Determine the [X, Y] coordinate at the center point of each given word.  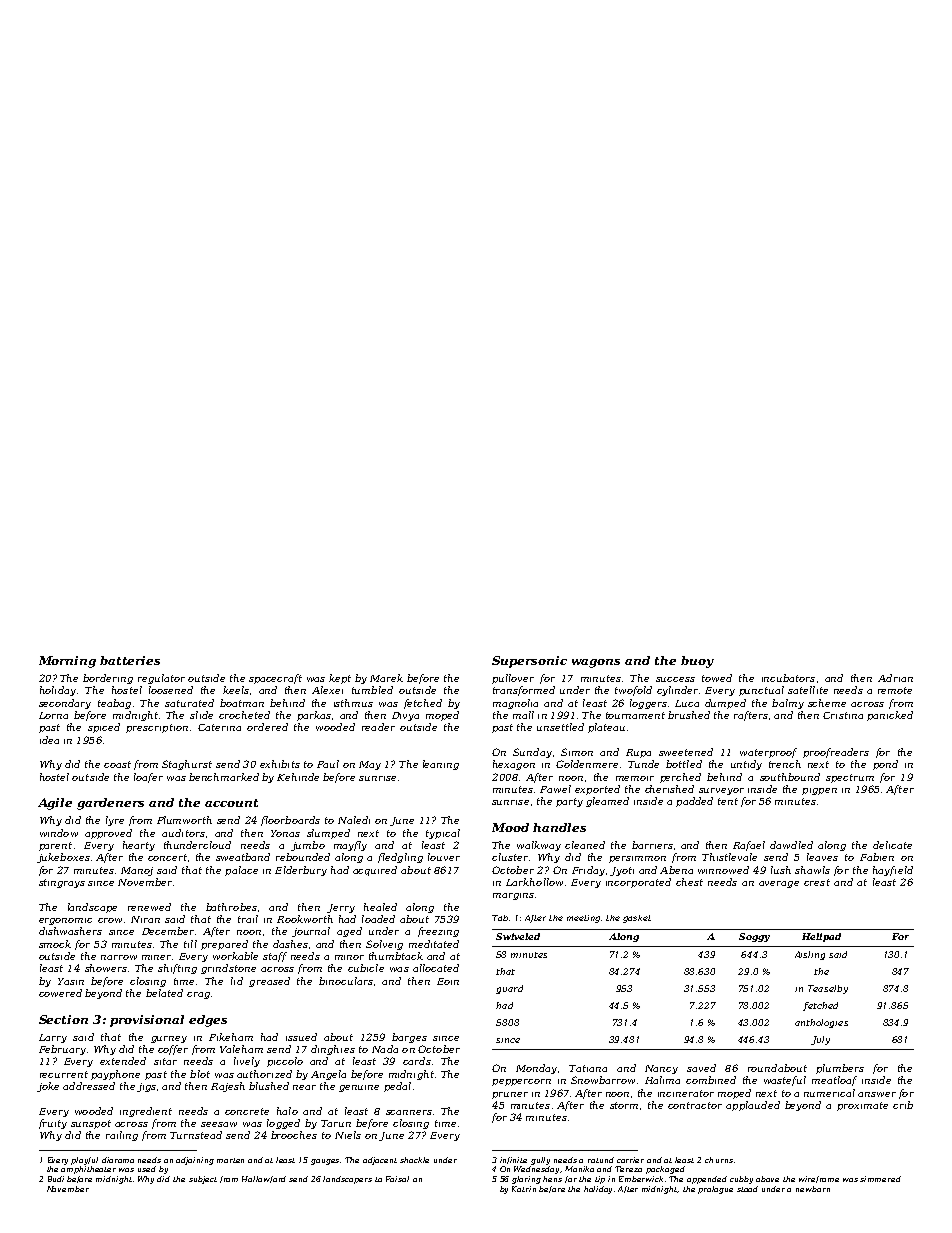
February [62, 1050]
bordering [108, 679]
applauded [753, 1106]
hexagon [514, 765]
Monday [536, 1069]
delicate [892, 845]
